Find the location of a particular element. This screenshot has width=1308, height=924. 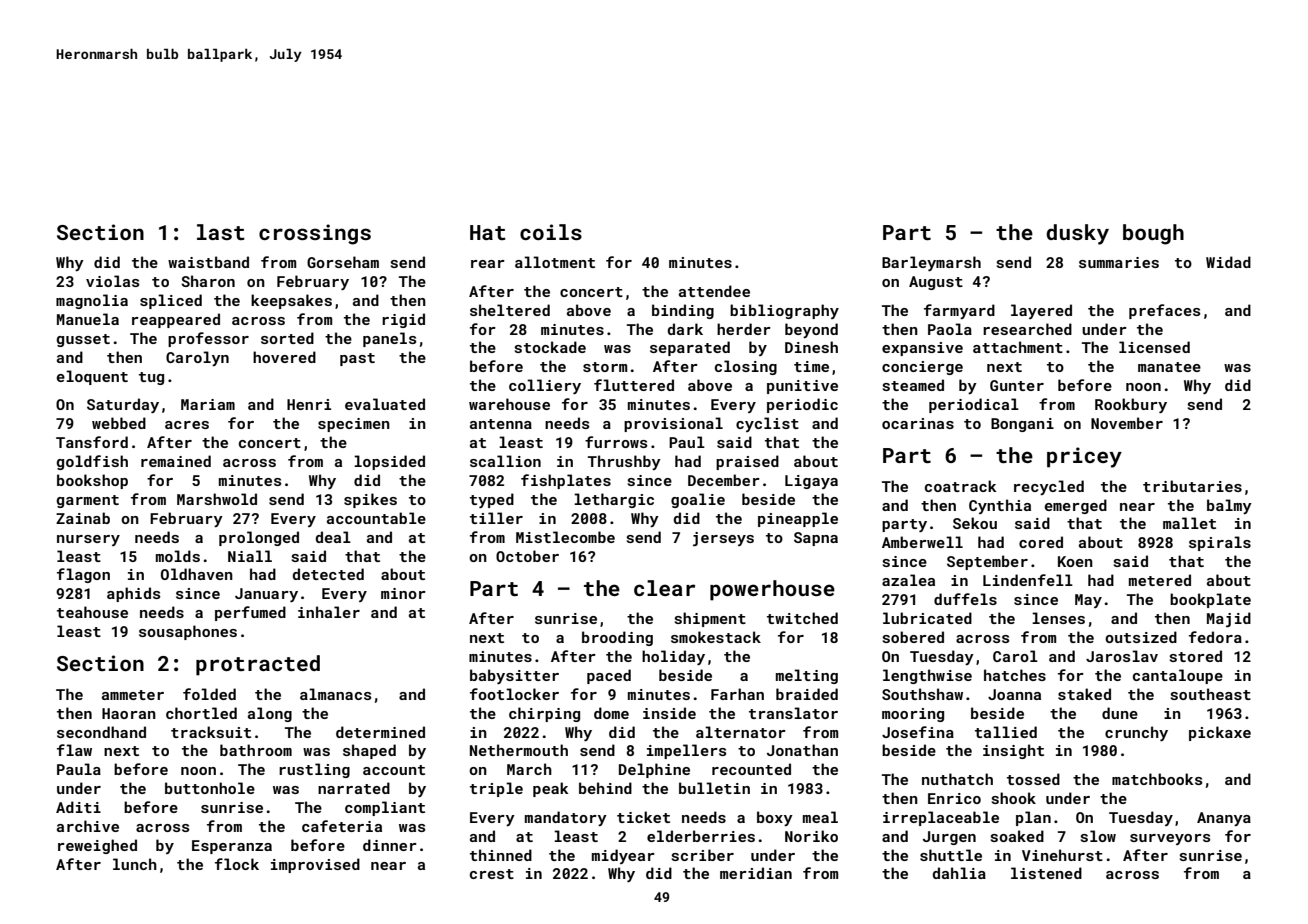

last is located at coordinates (221, 232).
